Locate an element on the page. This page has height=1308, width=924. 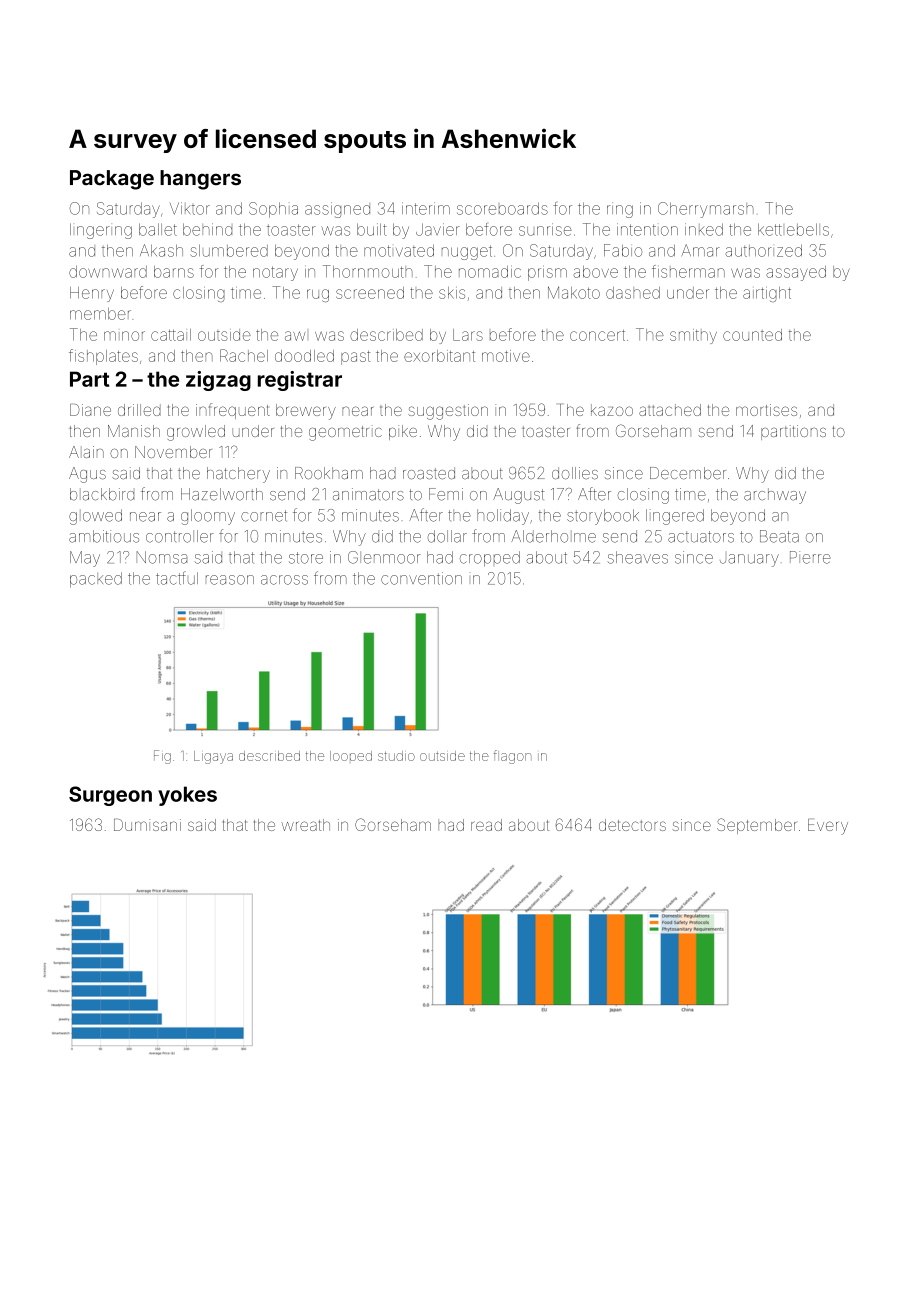
Package is located at coordinates (112, 180).
